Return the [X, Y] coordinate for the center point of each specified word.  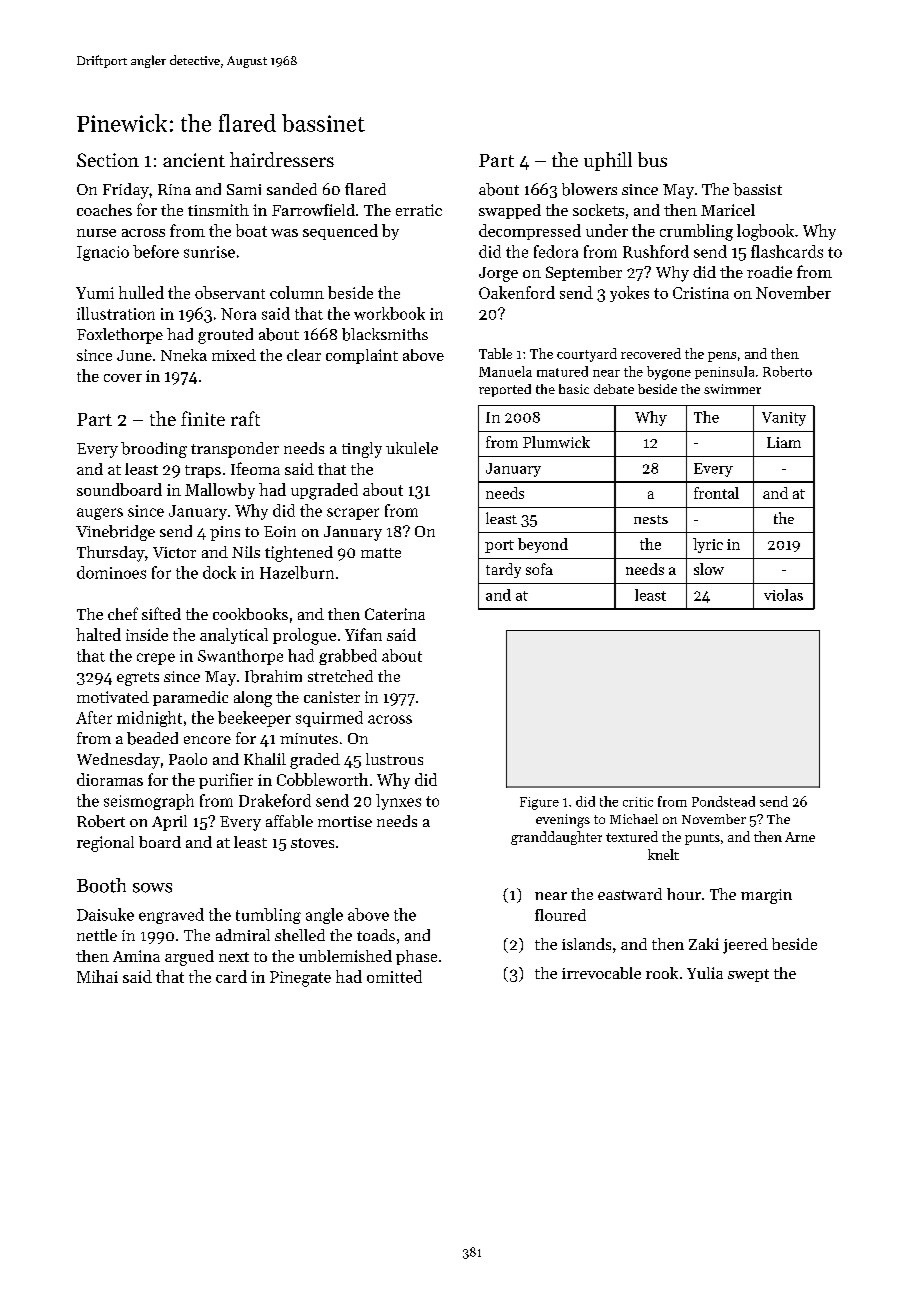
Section [108, 160]
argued [189, 958]
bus [652, 159]
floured [560, 915]
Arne [800, 837]
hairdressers [282, 159]
